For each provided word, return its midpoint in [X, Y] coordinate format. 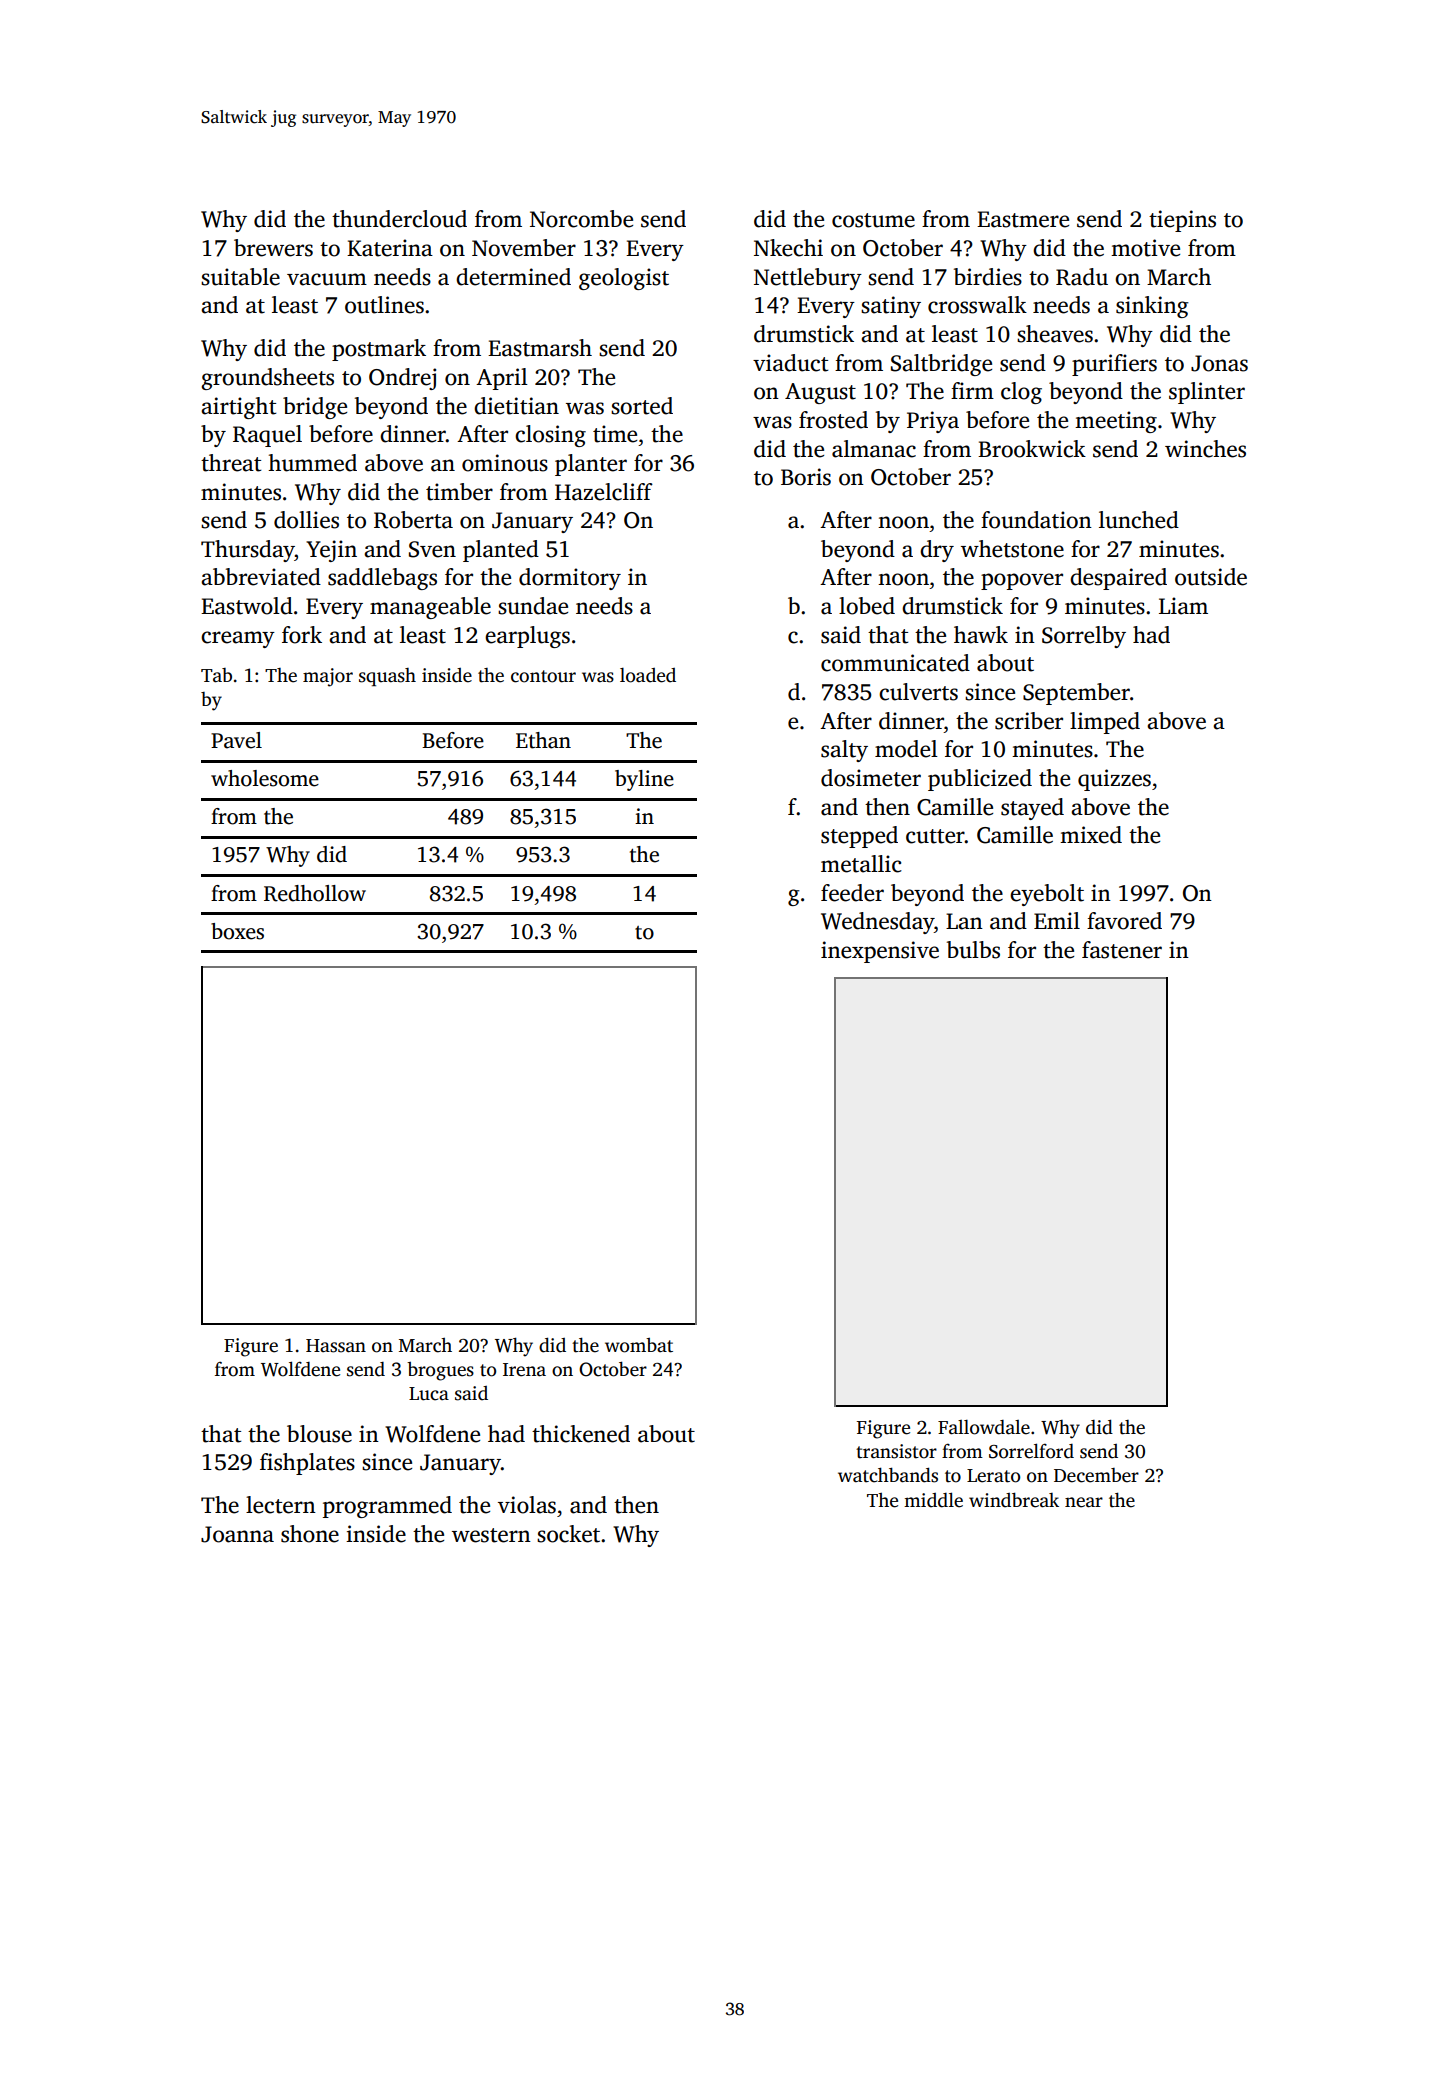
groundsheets [267, 379]
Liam [1183, 606]
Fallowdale [984, 1427]
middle [933, 1500]
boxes [237, 931]
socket [568, 1534]
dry [937, 551]
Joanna [237, 1534]
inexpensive [880, 952]
